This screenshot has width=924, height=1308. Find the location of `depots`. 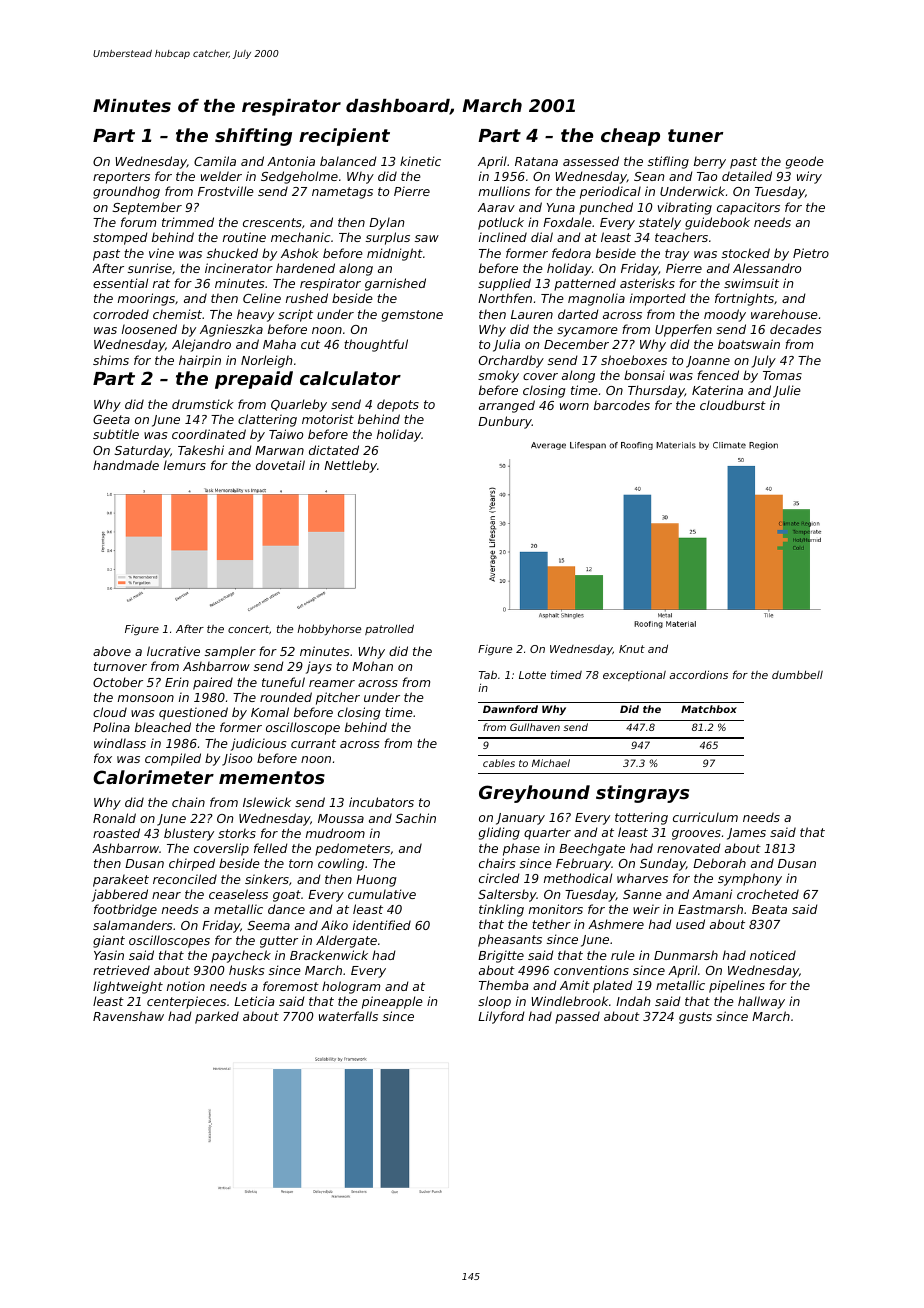

depots is located at coordinates (398, 405).
